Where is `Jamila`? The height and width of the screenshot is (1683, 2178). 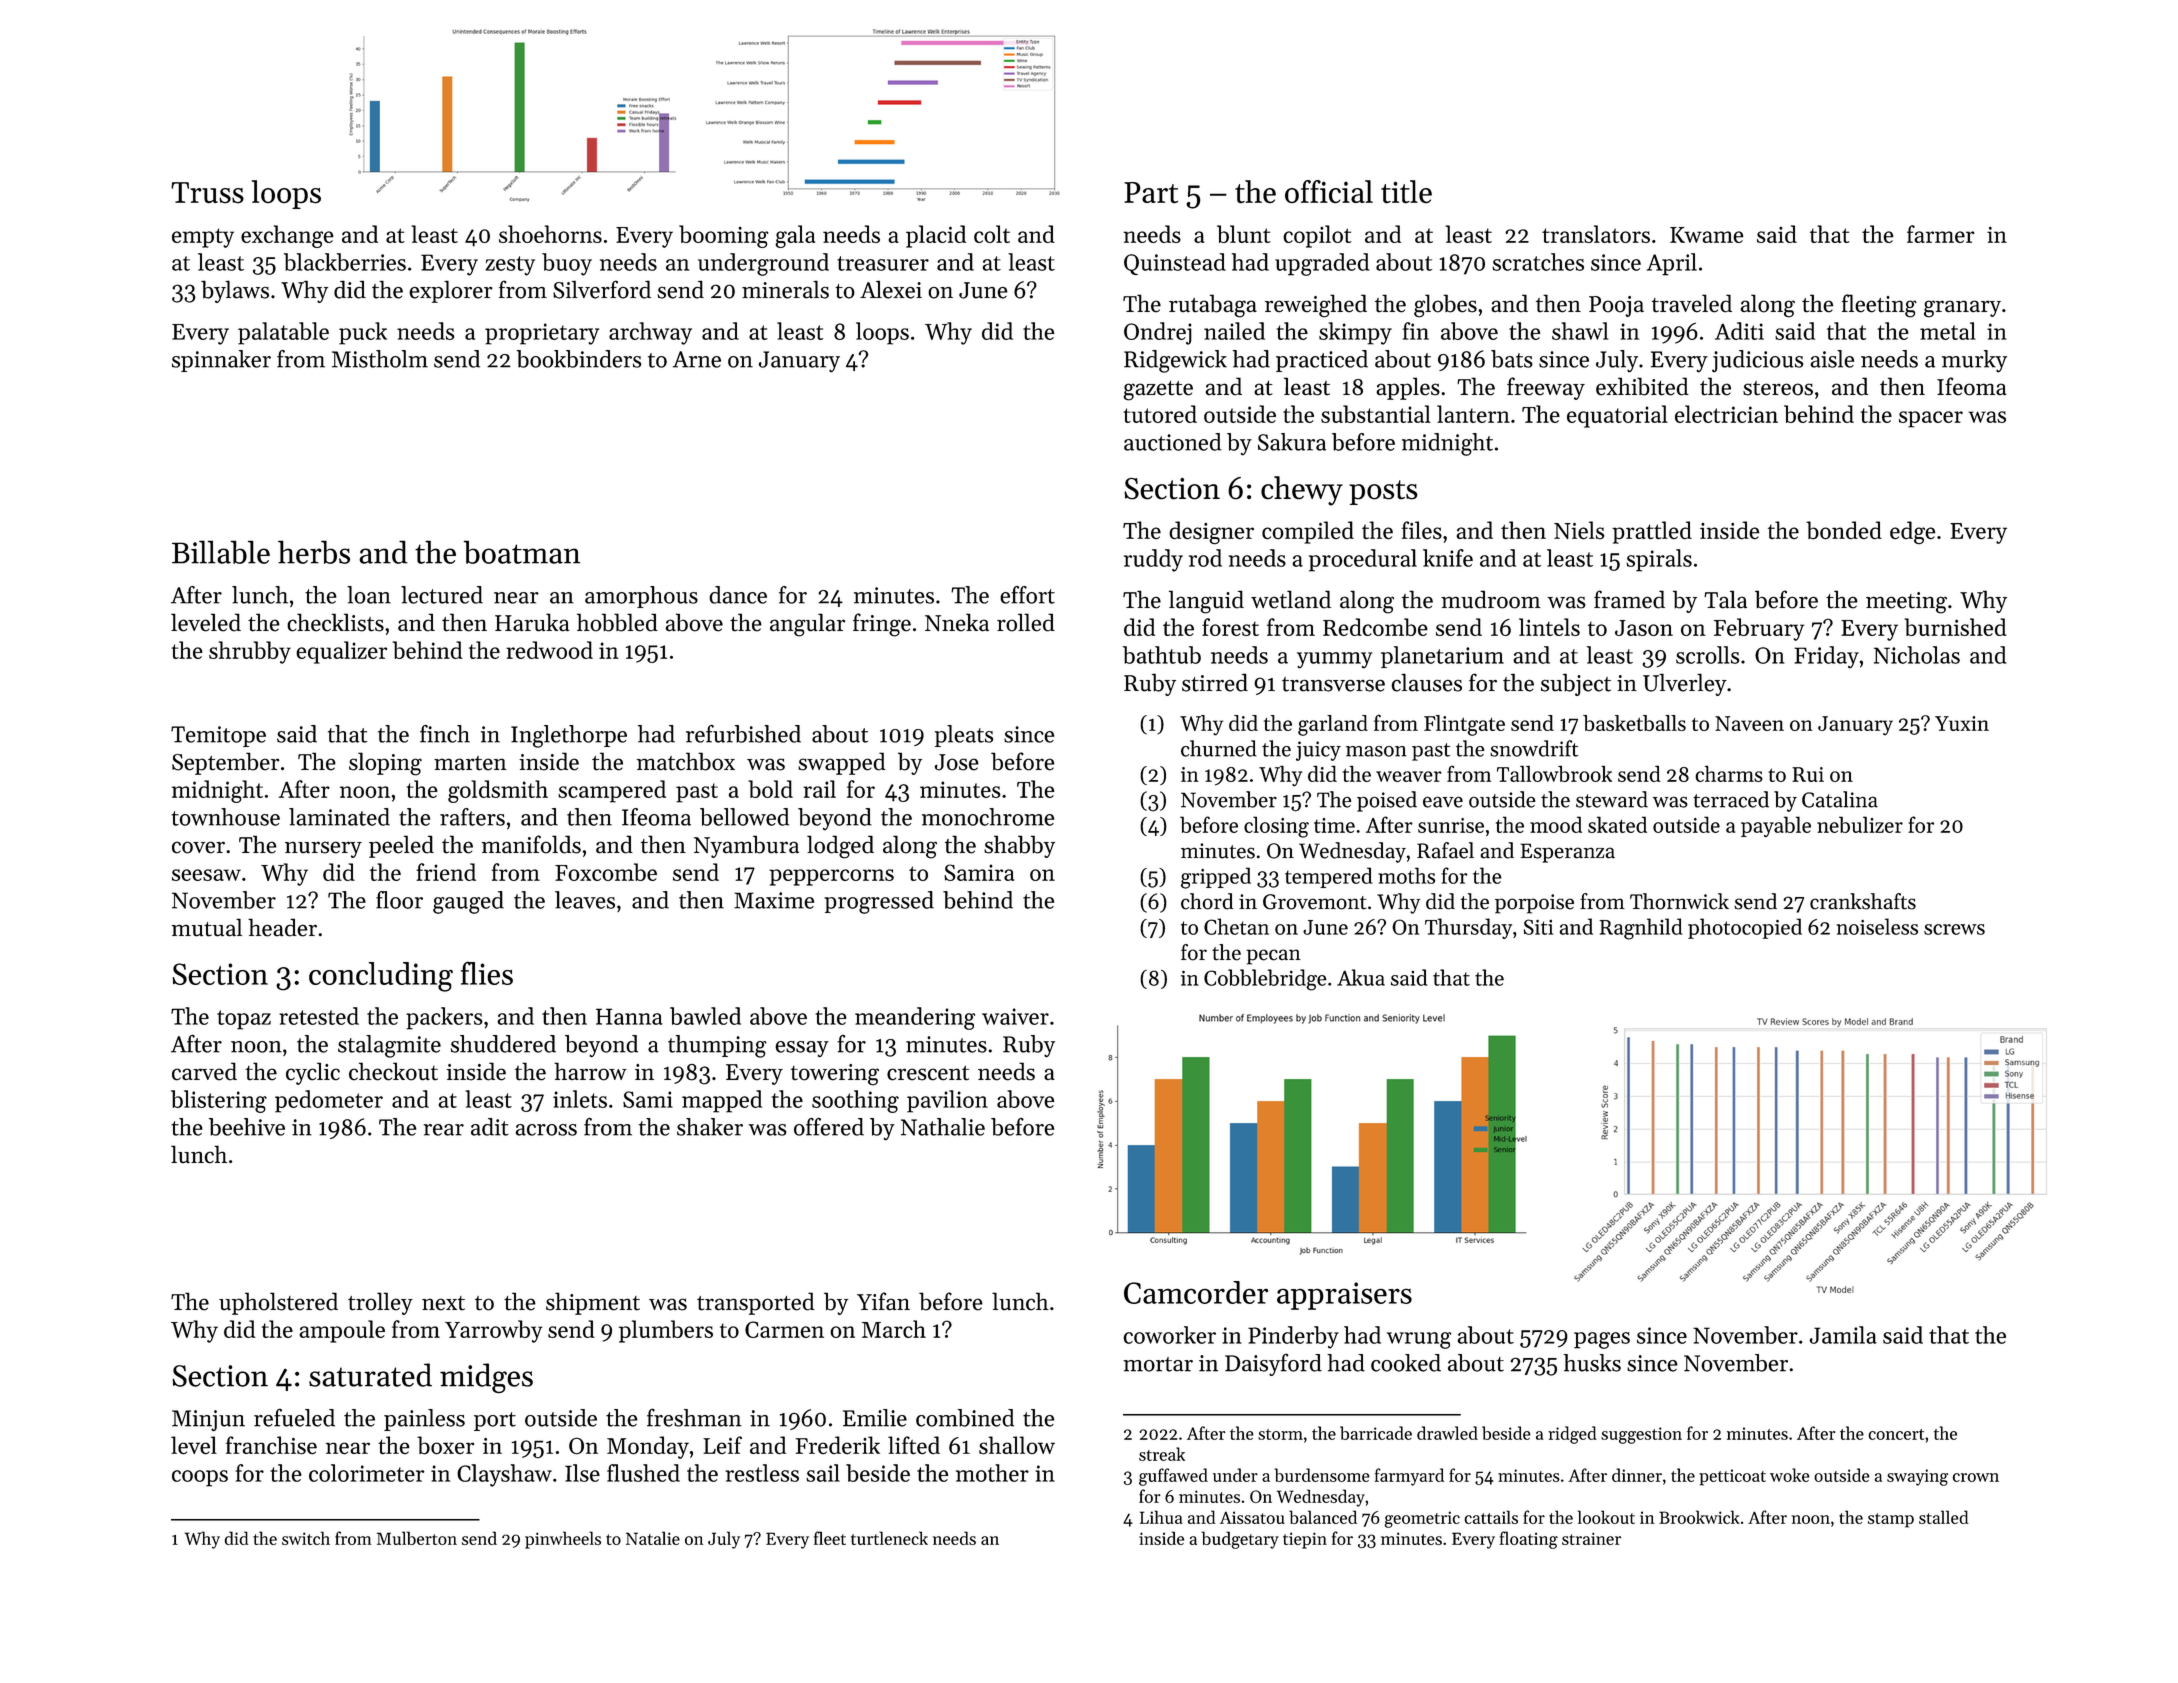 Jamila is located at coordinates (1843, 1335).
